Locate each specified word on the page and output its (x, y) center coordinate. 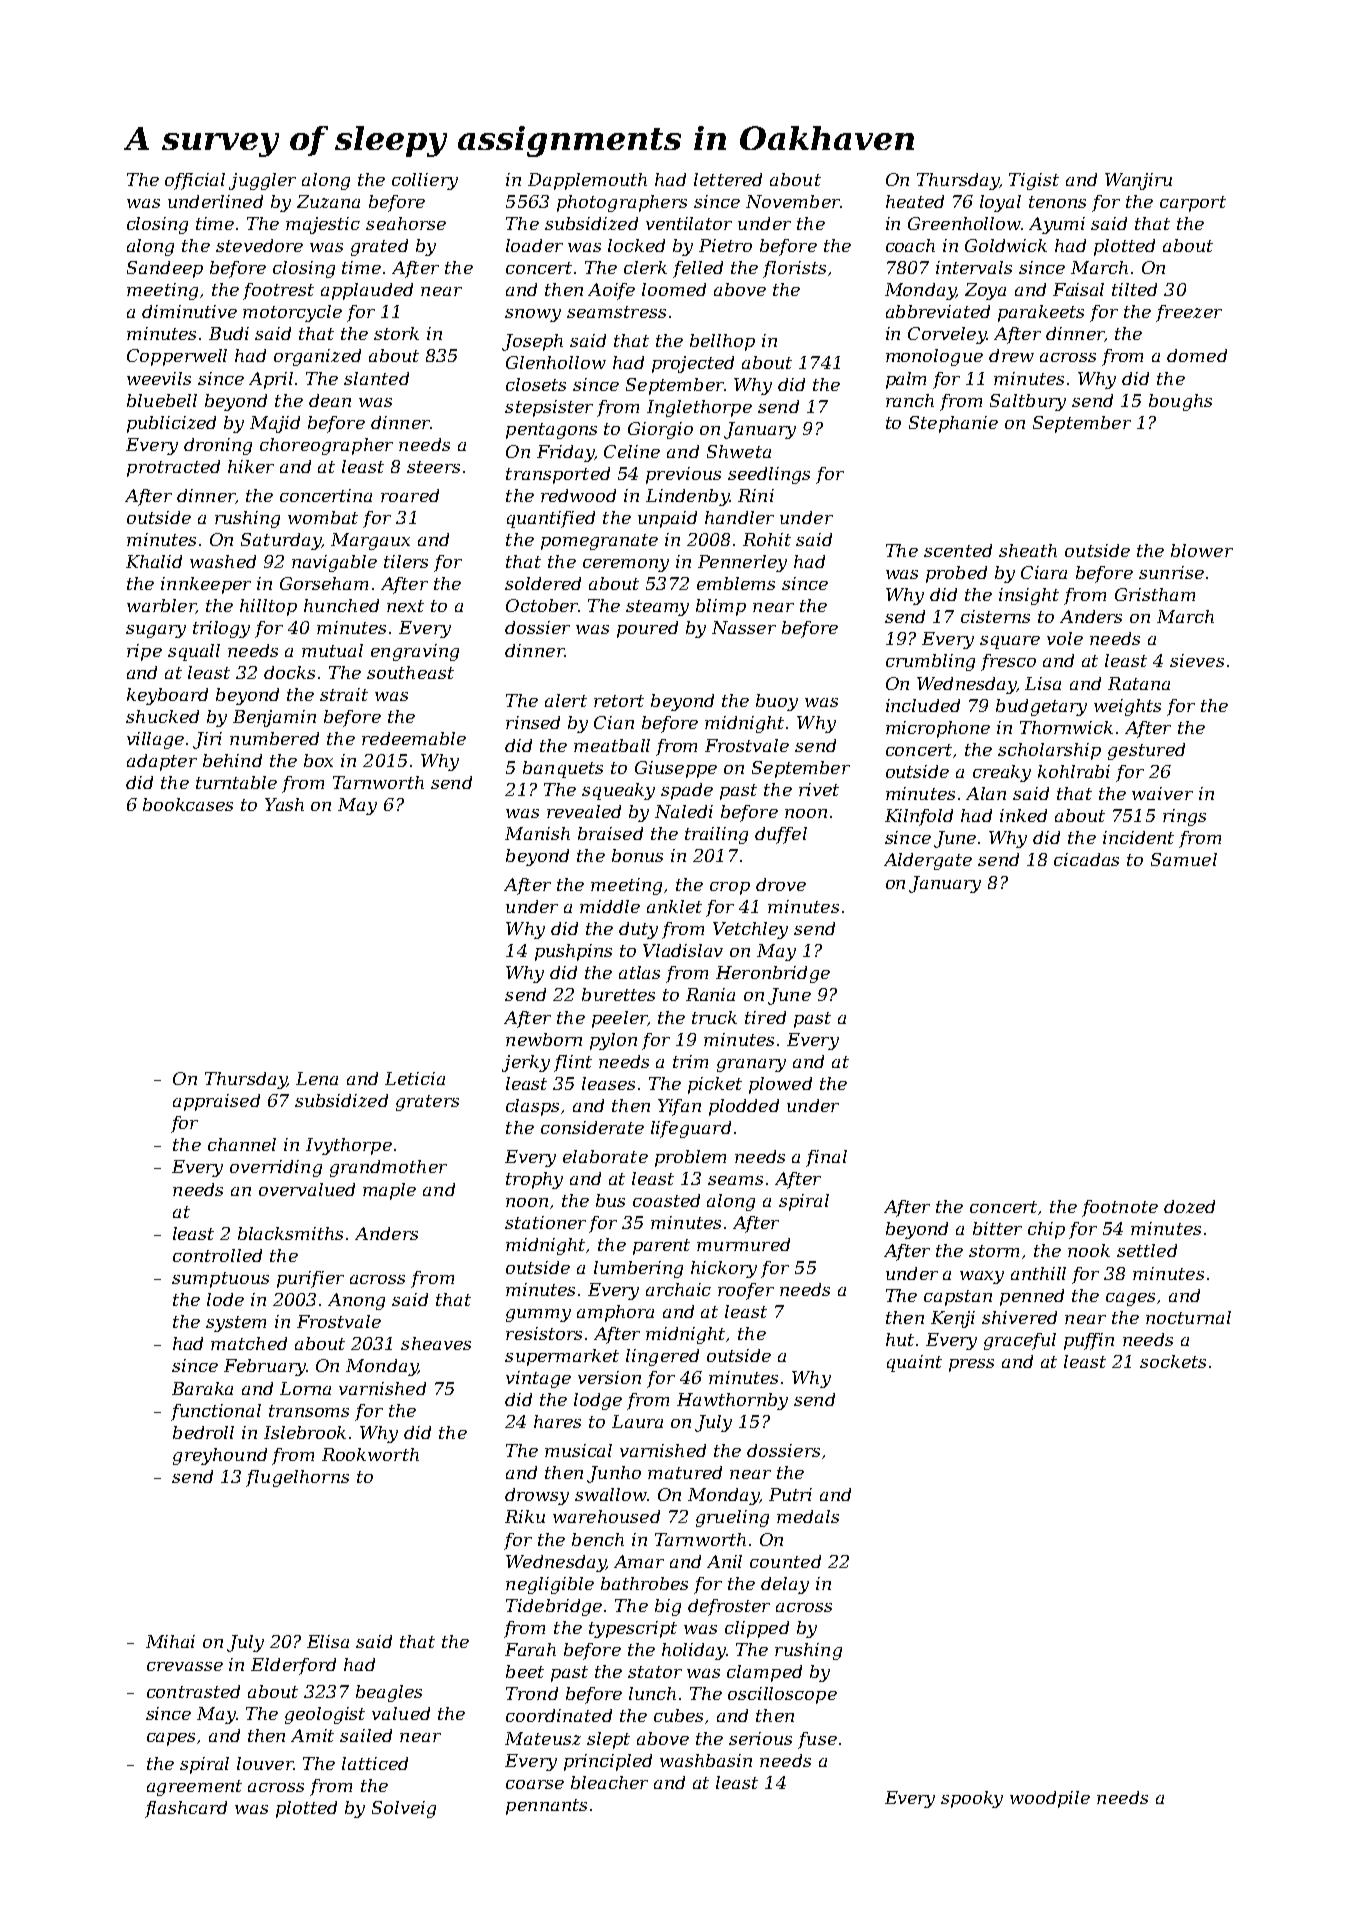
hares (557, 1421)
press (971, 1365)
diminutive (189, 311)
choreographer (326, 446)
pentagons (551, 431)
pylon (613, 1041)
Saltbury (1028, 402)
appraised (216, 1102)
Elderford (293, 1666)
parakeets (1041, 313)
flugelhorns (297, 1478)
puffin (1089, 1341)
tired (765, 1017)
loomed (674, 289)
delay (785, 1585)
